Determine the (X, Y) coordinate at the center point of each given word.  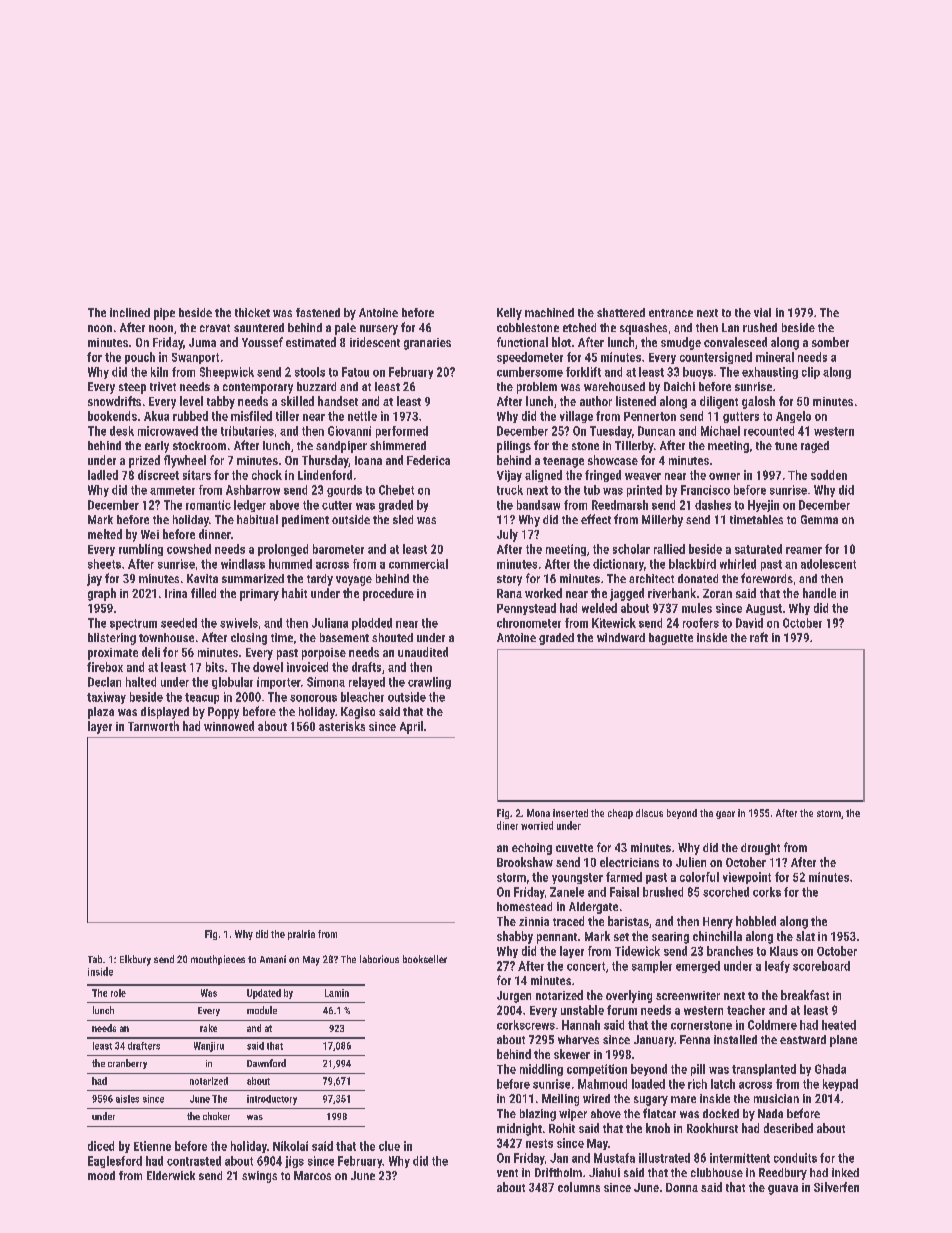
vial (762, 312)
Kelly (509, 314)
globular (232, 683)
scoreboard (821, 966)
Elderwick (171, 1175)
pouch (140, 358)
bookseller (425, 959)
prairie (301, 935)
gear (725, 815)
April (411, 727)
